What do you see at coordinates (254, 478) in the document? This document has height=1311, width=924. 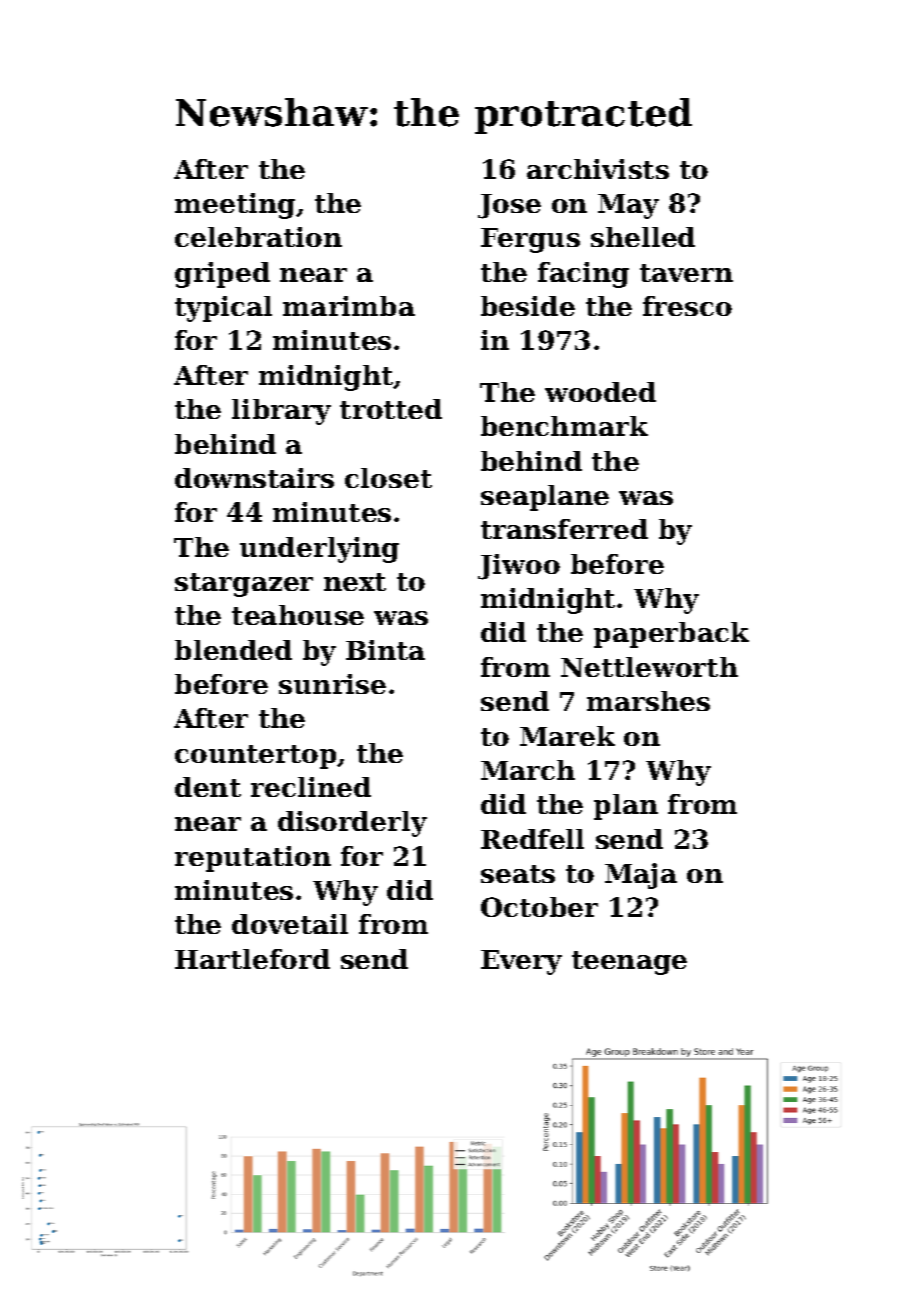 I see `downstairs` at bounding box center [254, 478].
